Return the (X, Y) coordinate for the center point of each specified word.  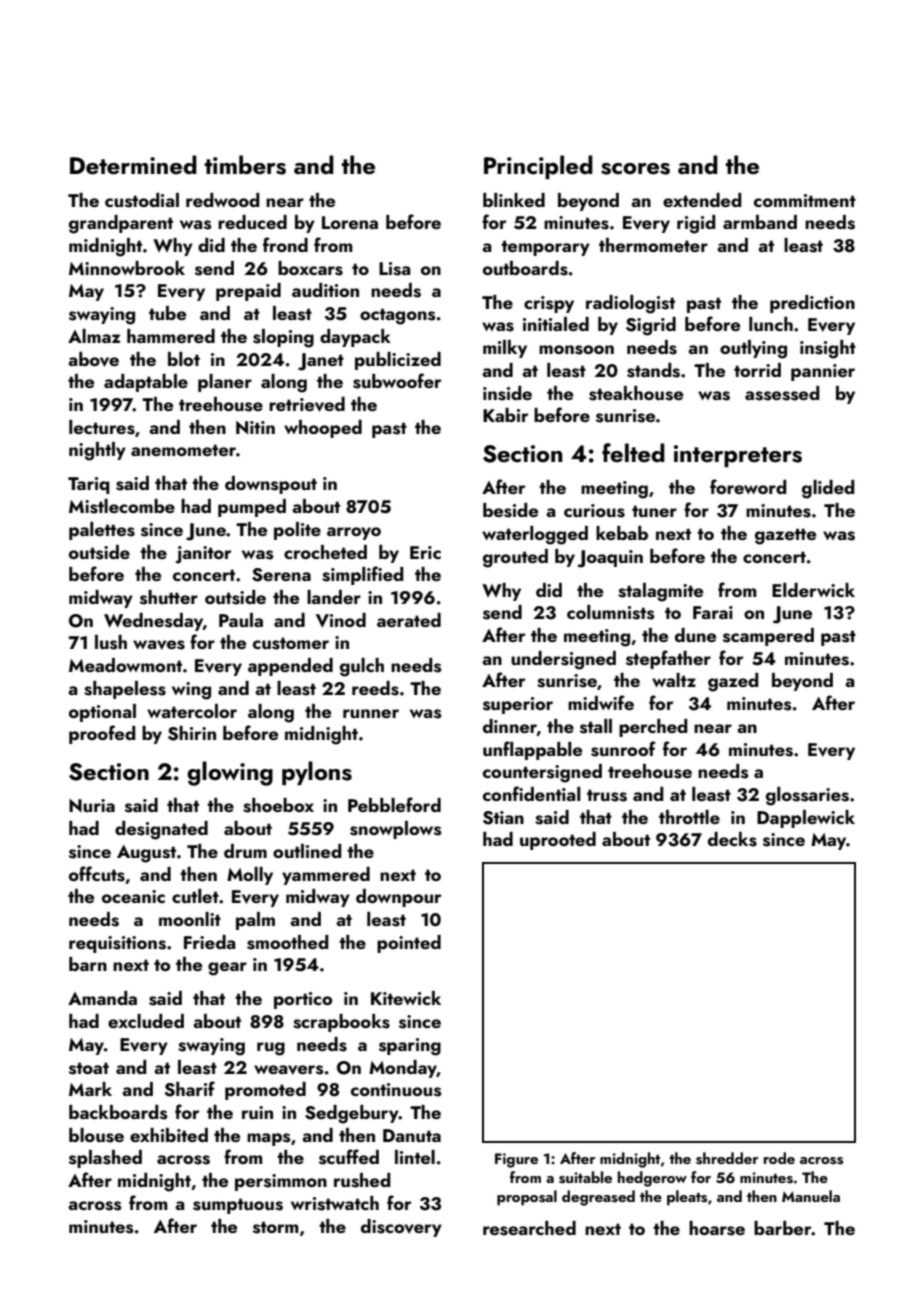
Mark (90, 1089)
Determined (133, 164)
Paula (241, 620)
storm (276, 1227)
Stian (503, 818)
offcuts (97, 874)
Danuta (412, 1135)
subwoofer (397, 381)
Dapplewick (806, 819)
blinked (514, 200)
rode (779, 1158)
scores (635, 169)
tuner (654, 511)
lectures (102, 427)
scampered (768, 637)
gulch (362, 667)
